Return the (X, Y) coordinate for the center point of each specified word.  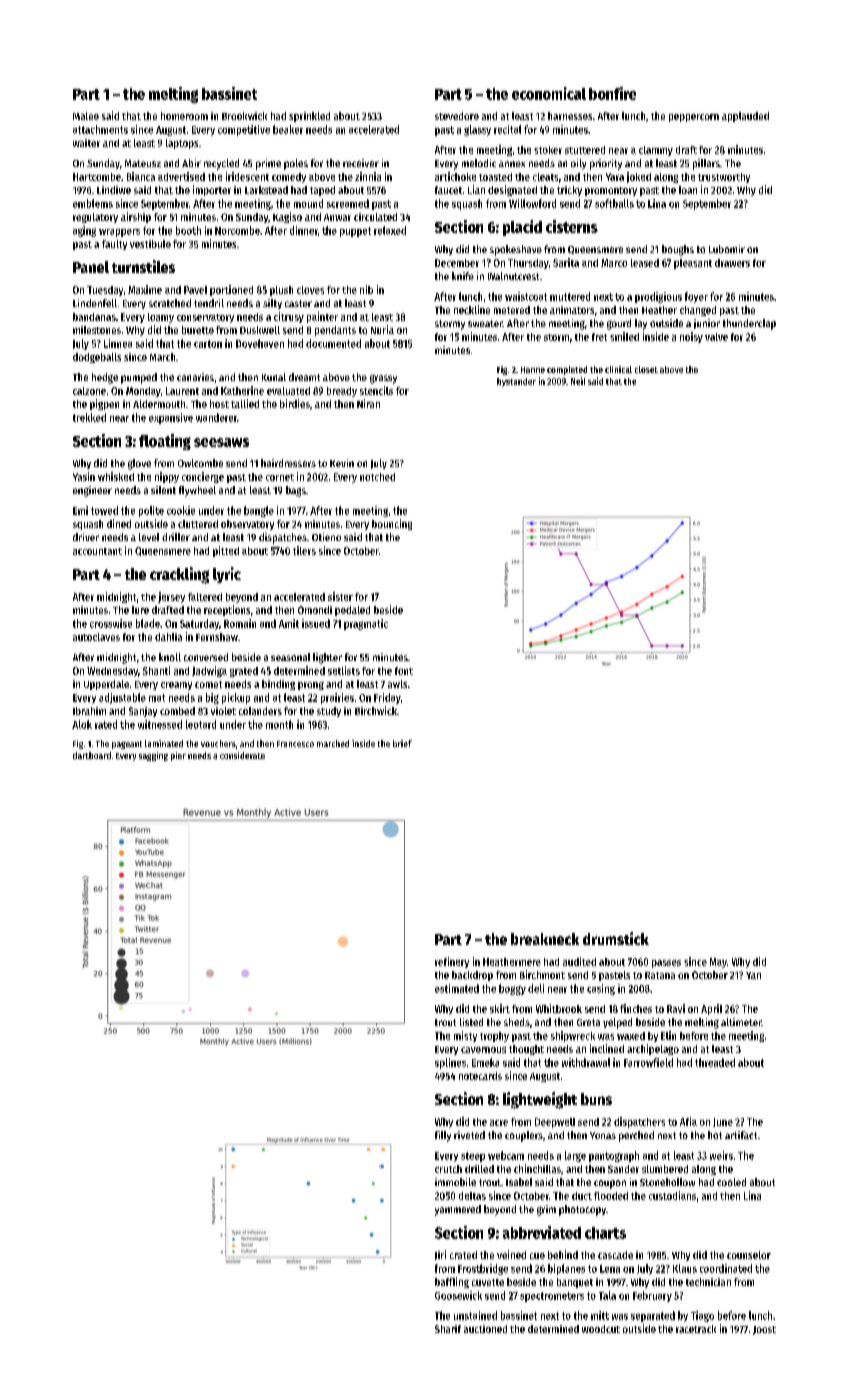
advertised (181, 176)
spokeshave (516, 250)
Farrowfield (648, 1062)
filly (443, 1136)
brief (402, 743)
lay (641, 324)
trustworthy (724, 178)
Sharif (448, 1329)
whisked (116, 476)
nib (366, 289)
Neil (578, 381)
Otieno (326, 537)
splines (450, 1063)
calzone (89, 391)
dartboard (92, 755)
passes (666, 964)
